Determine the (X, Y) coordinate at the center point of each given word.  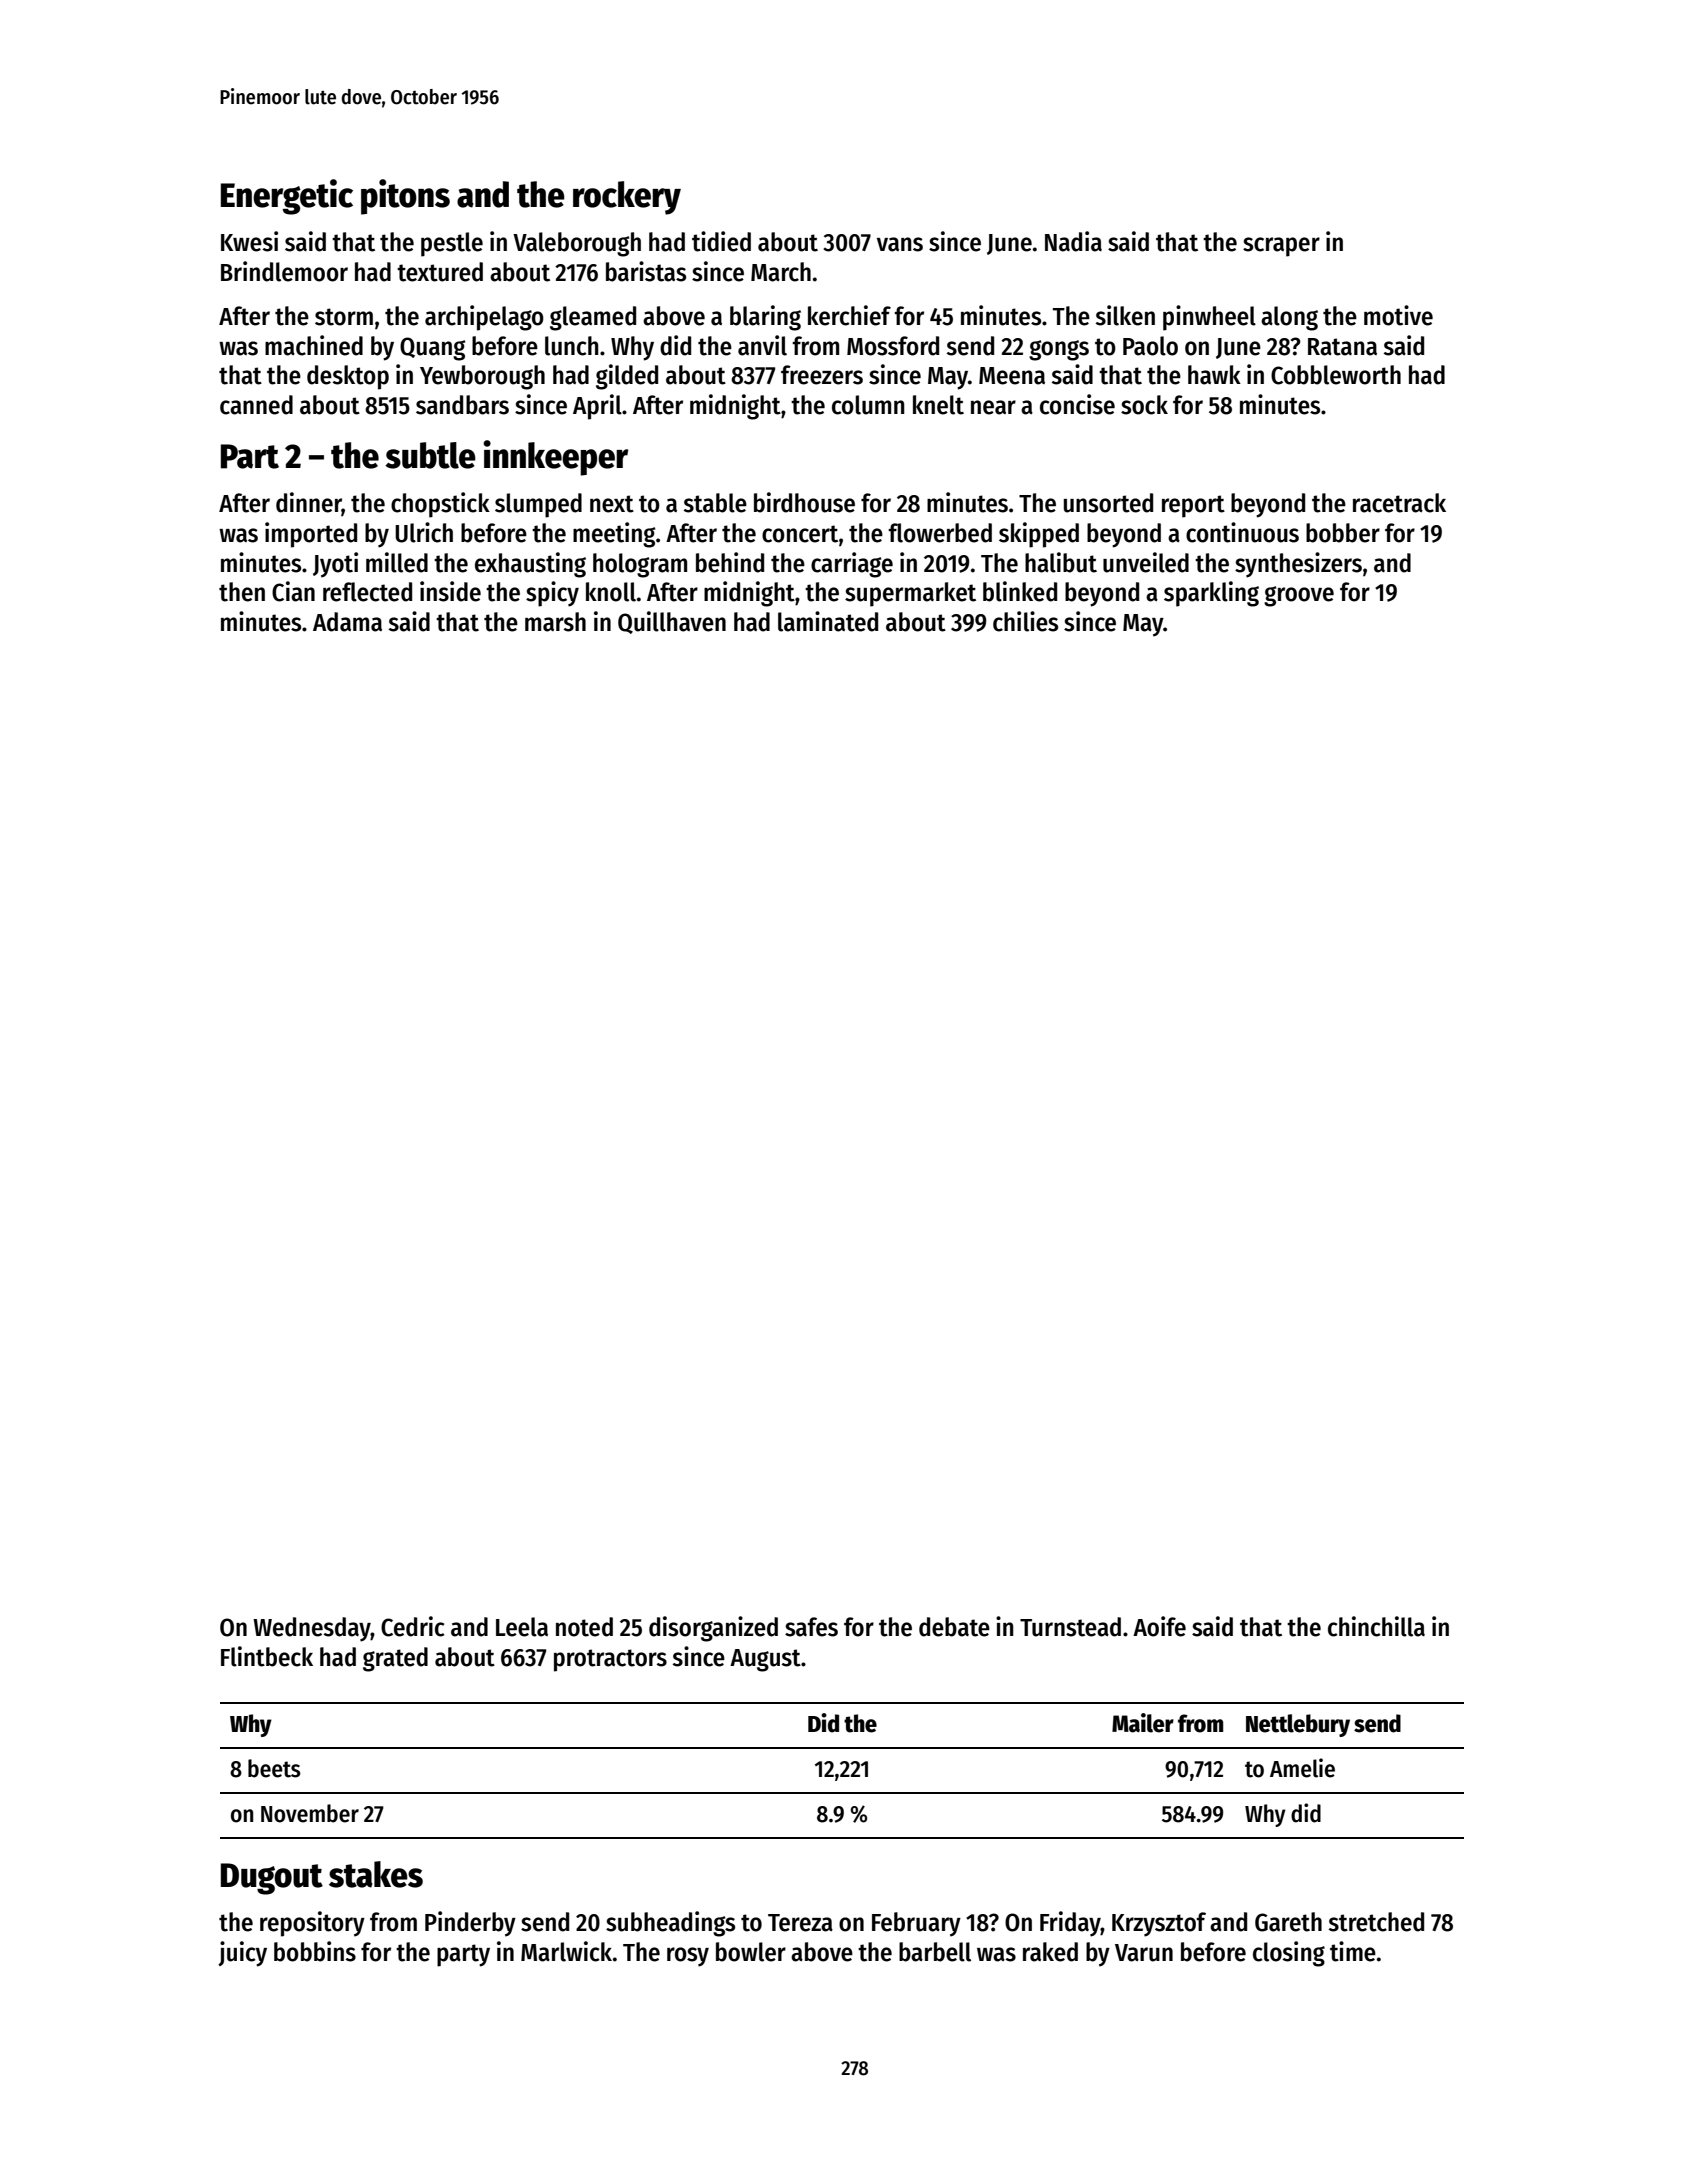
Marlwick (566, 1951)
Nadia (1073, 241)
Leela (522, 1627)
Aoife (1159, 1626)
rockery (627, 198)
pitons (405, 197)
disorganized (713, 1629)
